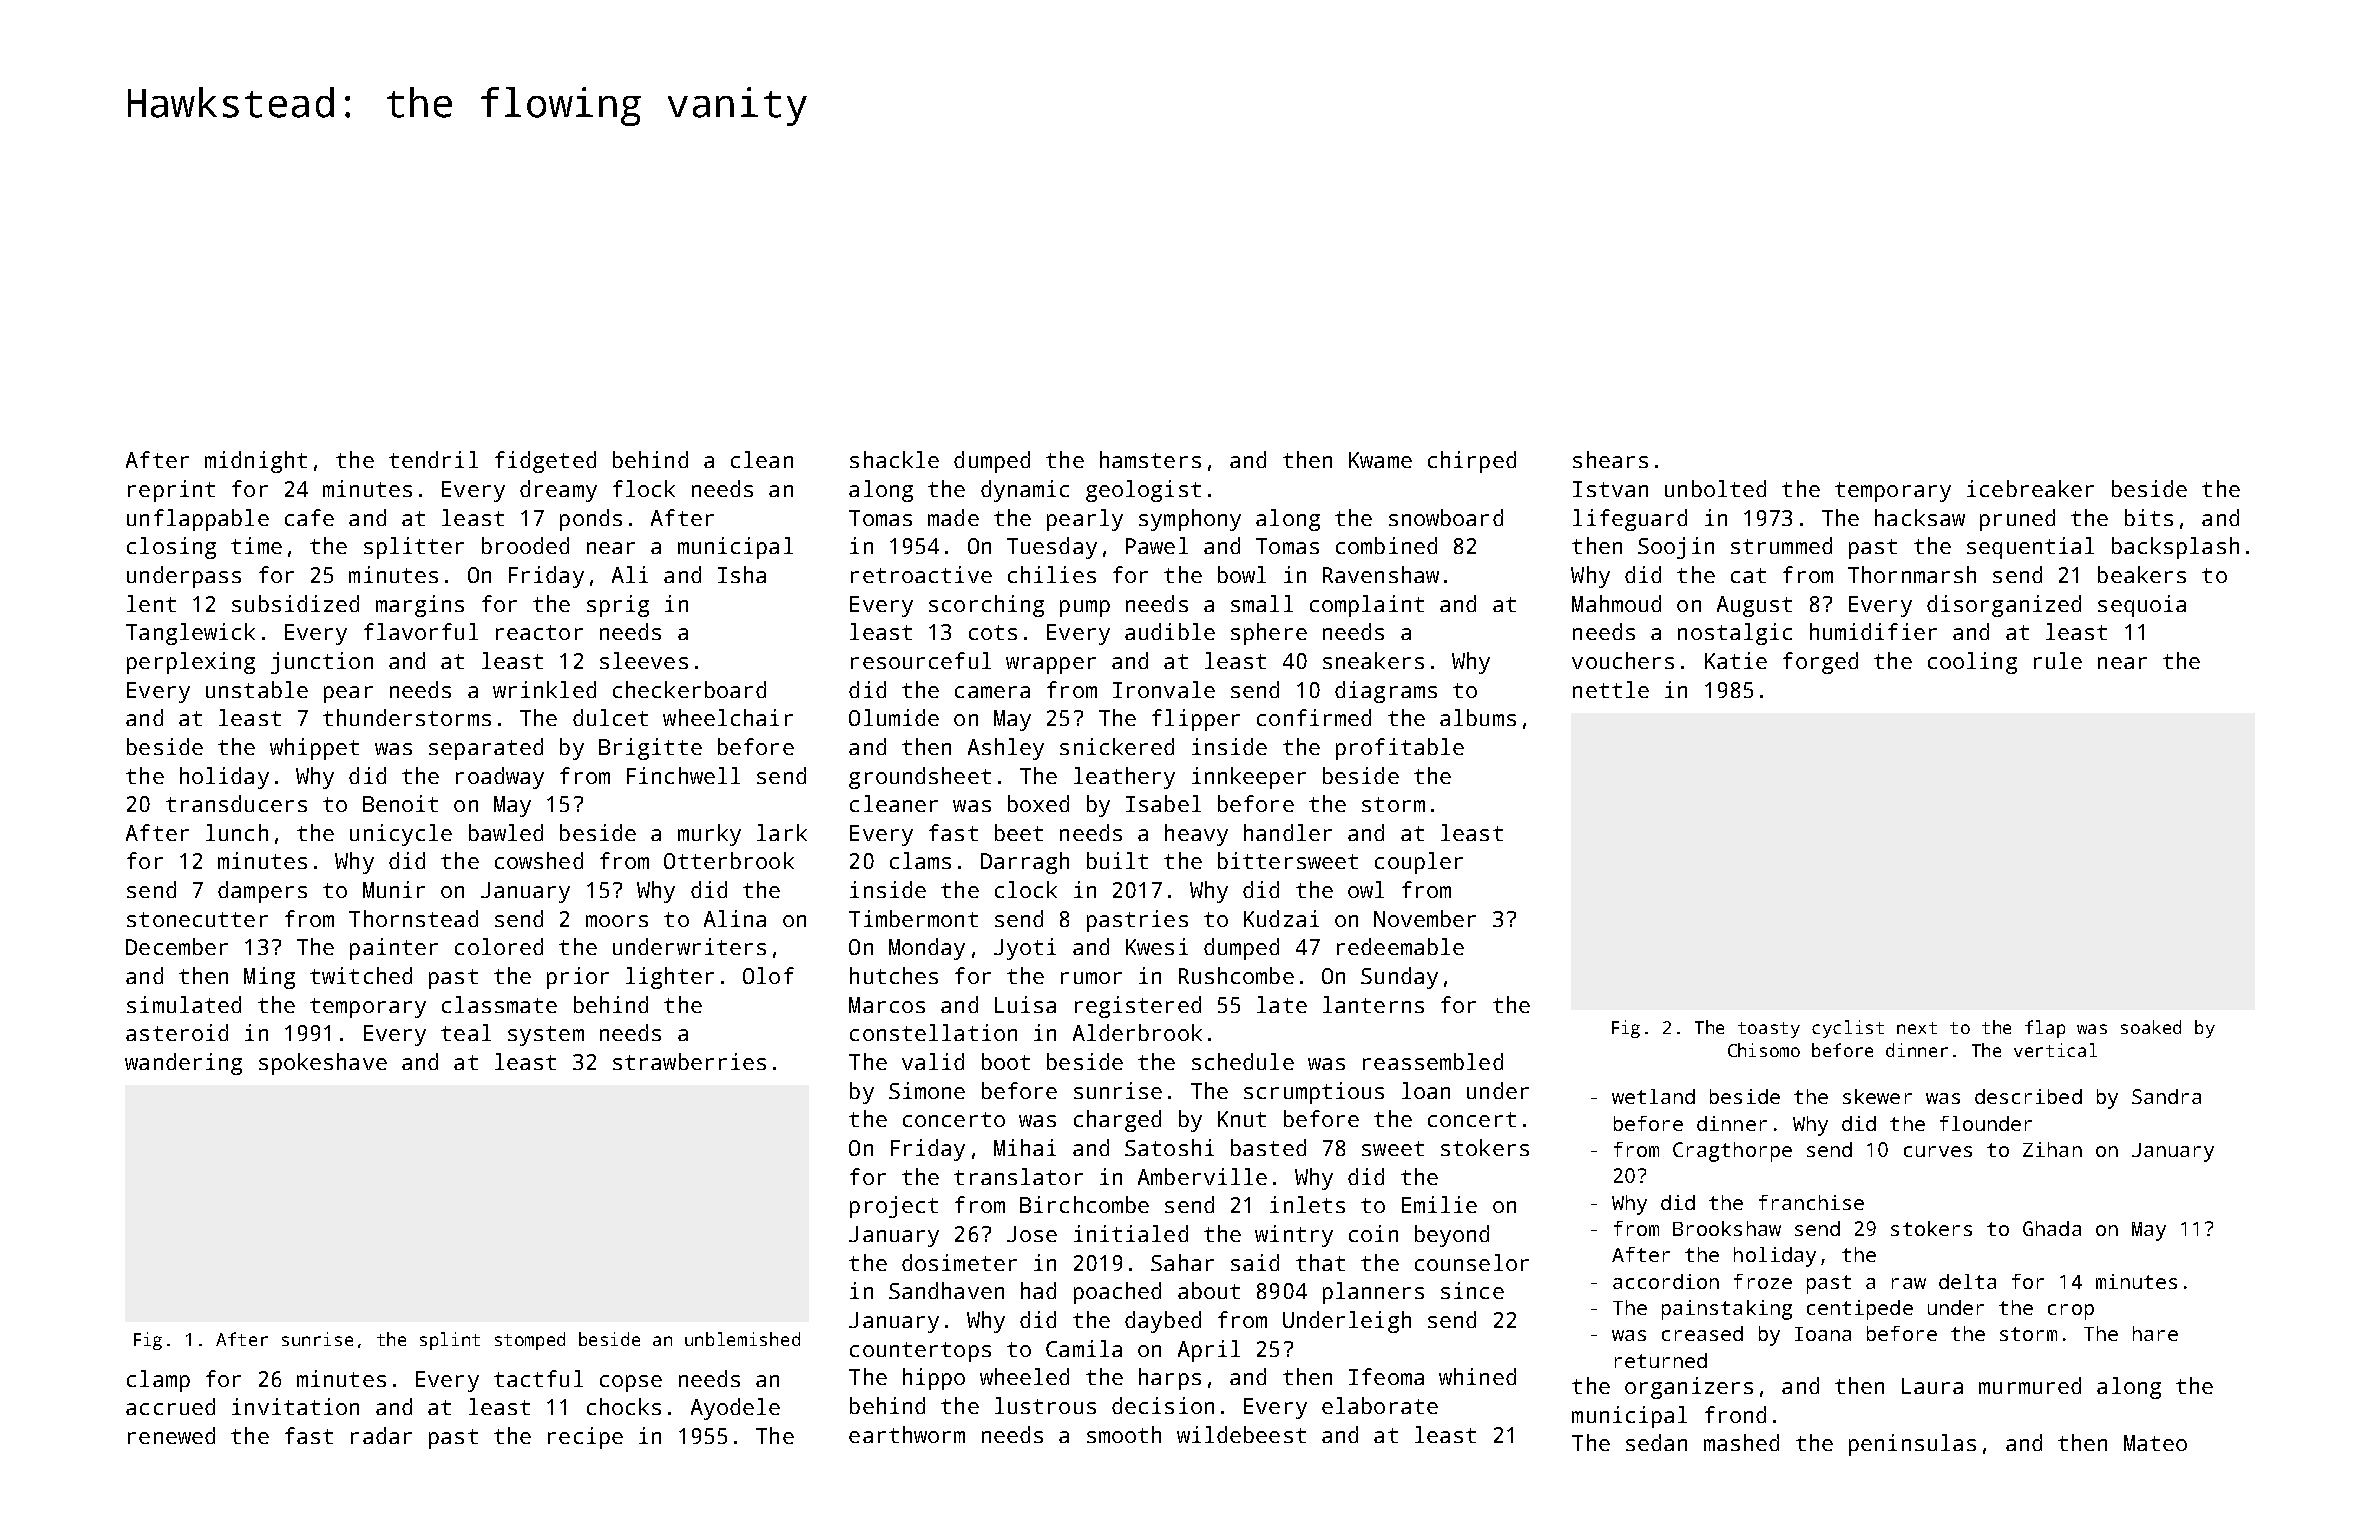 This image has width=2380, height=1540. Describe the element at coordinates (171, 1435) in the image. I see `renewed` at that location.
